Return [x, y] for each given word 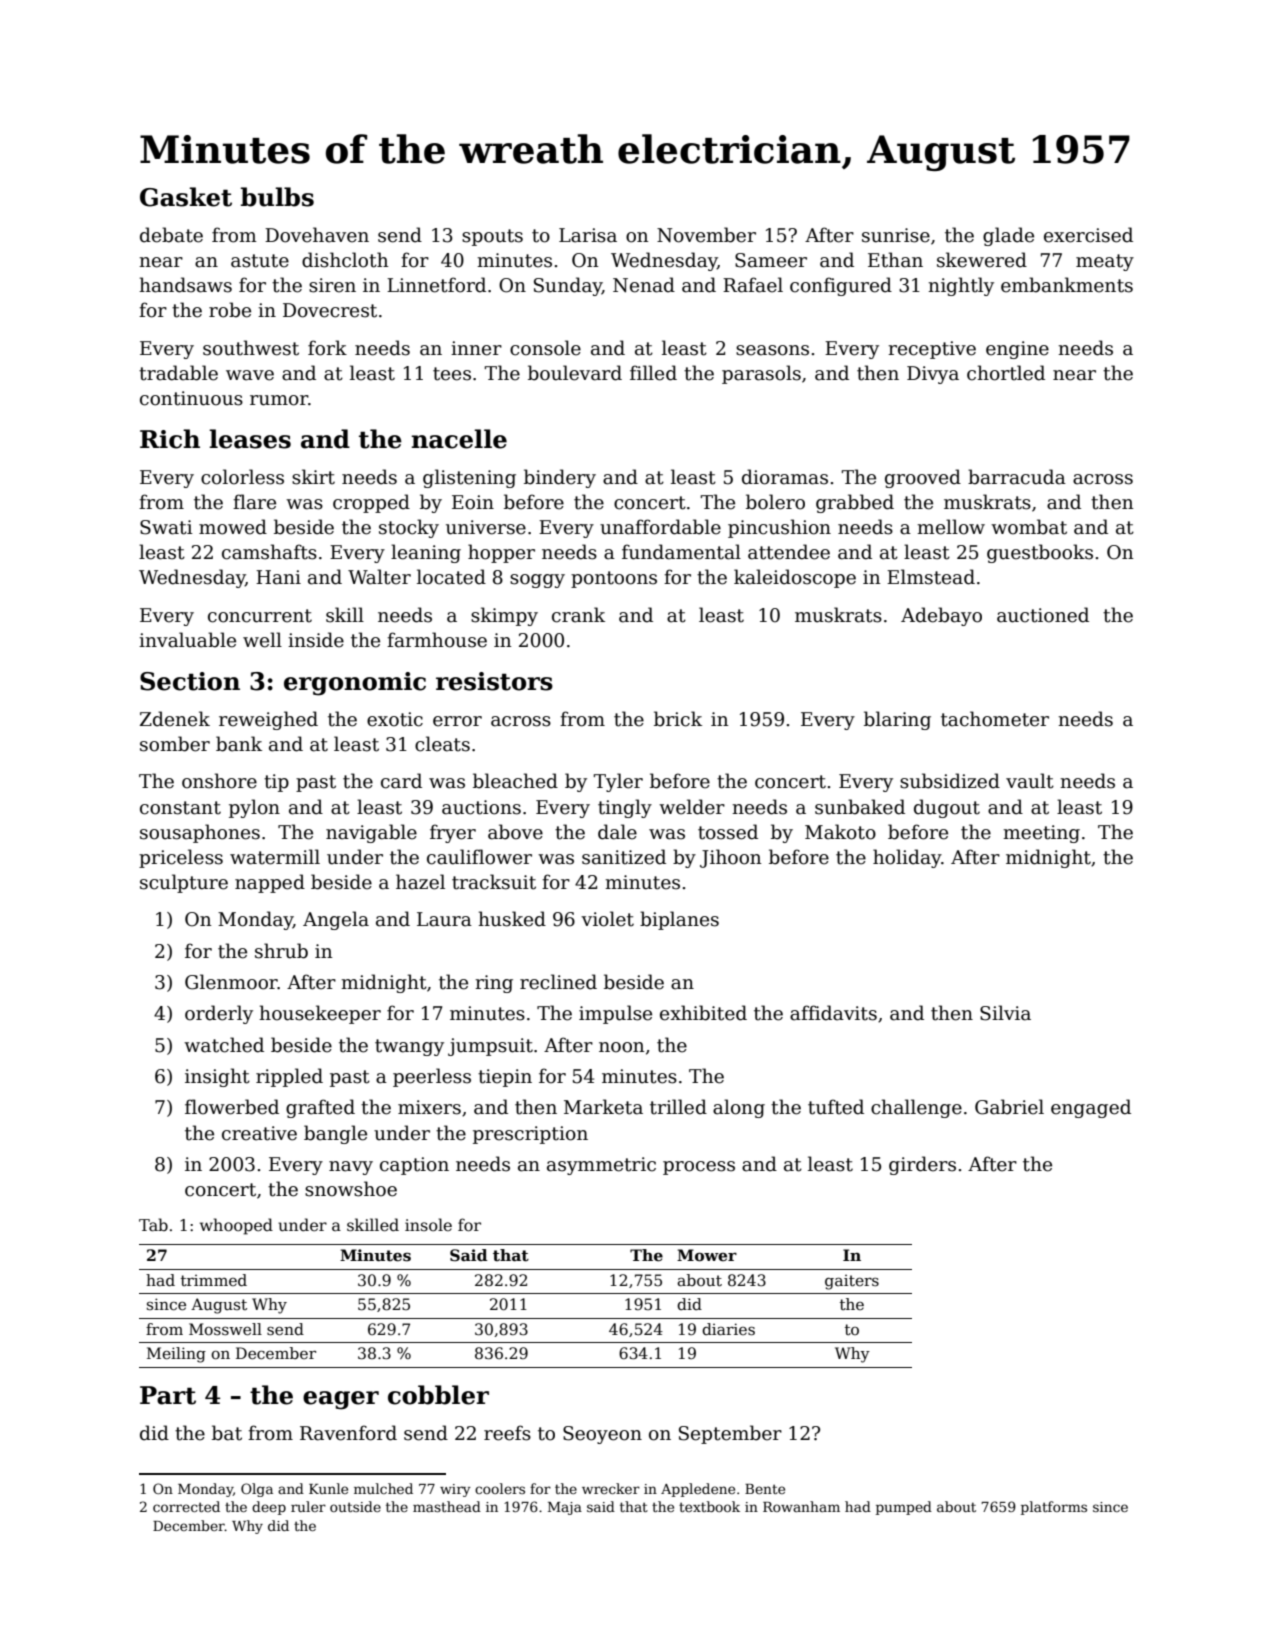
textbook [709, 1506]
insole [428, 1224]
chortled [1006, 373]
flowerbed [232, 1107]
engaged [1091, 1108]
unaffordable [660, 527]
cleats [442, 744]
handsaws [185, 285]
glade [1008, 236]
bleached [515, 781]
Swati [166, 527]
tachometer [995, 719]
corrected [186, 1506]
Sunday [568, 286]
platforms [1054, 1508]
